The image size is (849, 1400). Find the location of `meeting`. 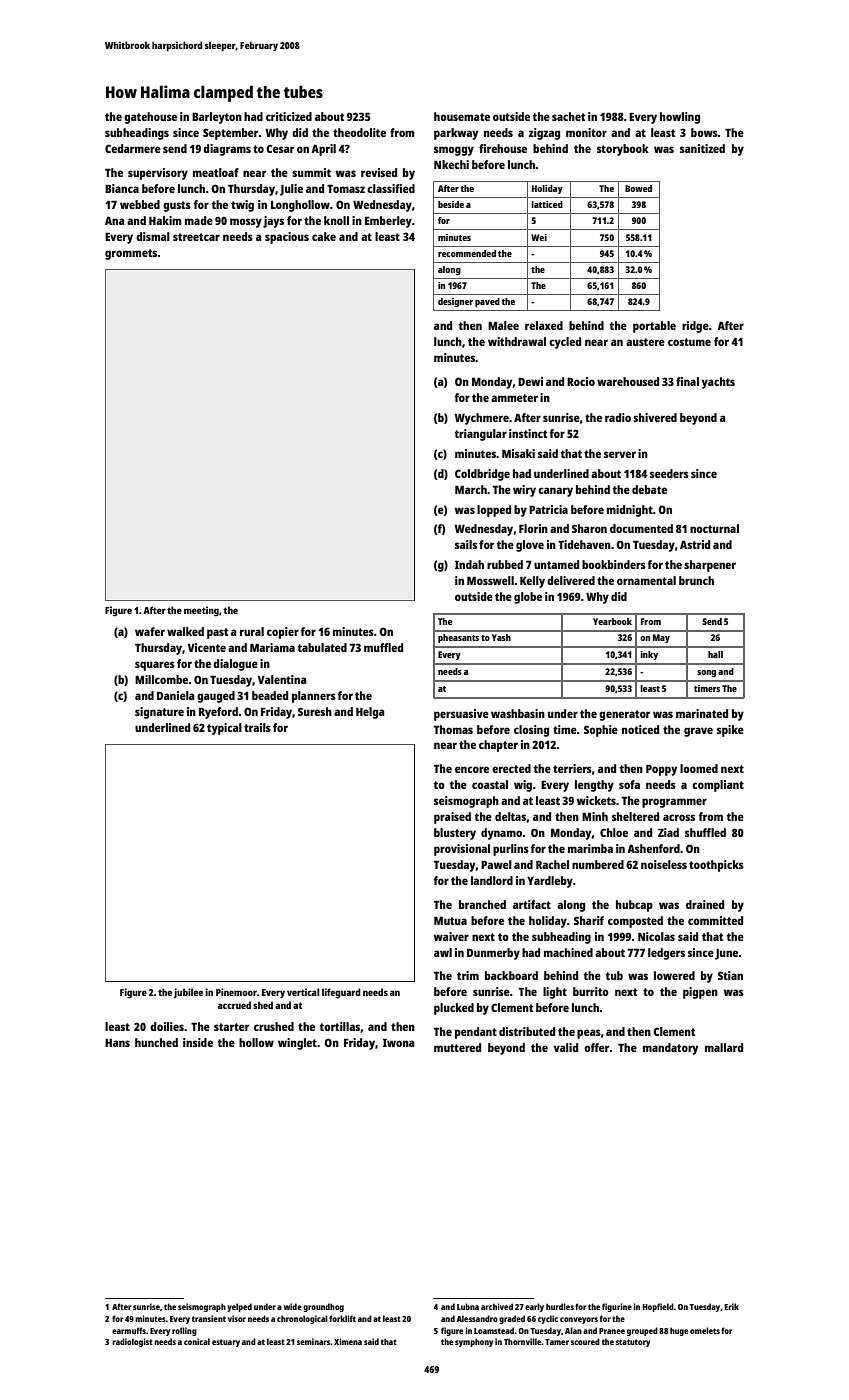

meeting is located at coordinates (201, 611).
